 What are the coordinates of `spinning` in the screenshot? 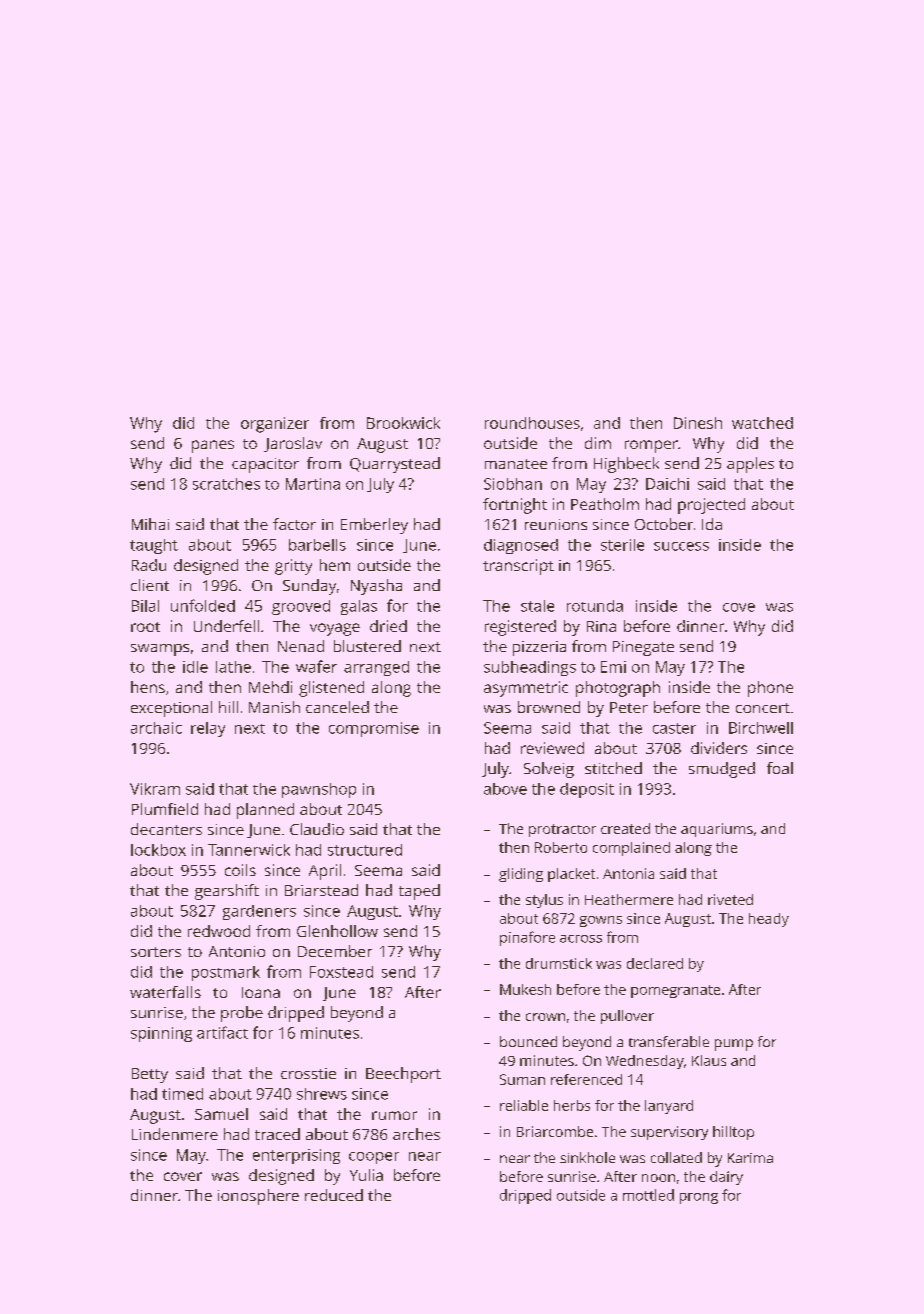 It's located at (161, 1034).
